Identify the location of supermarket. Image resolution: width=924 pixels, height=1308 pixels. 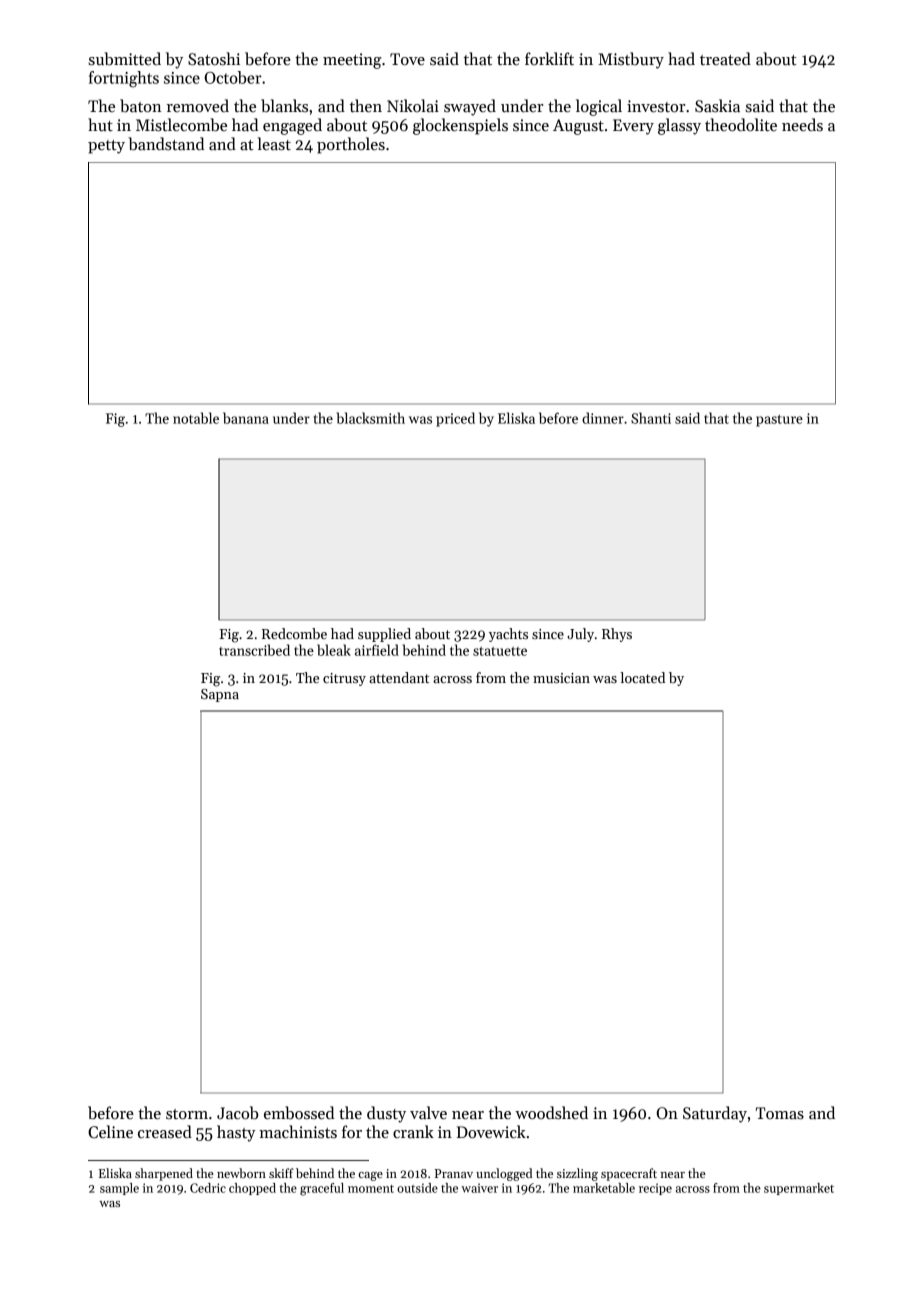
(799, 1189).
